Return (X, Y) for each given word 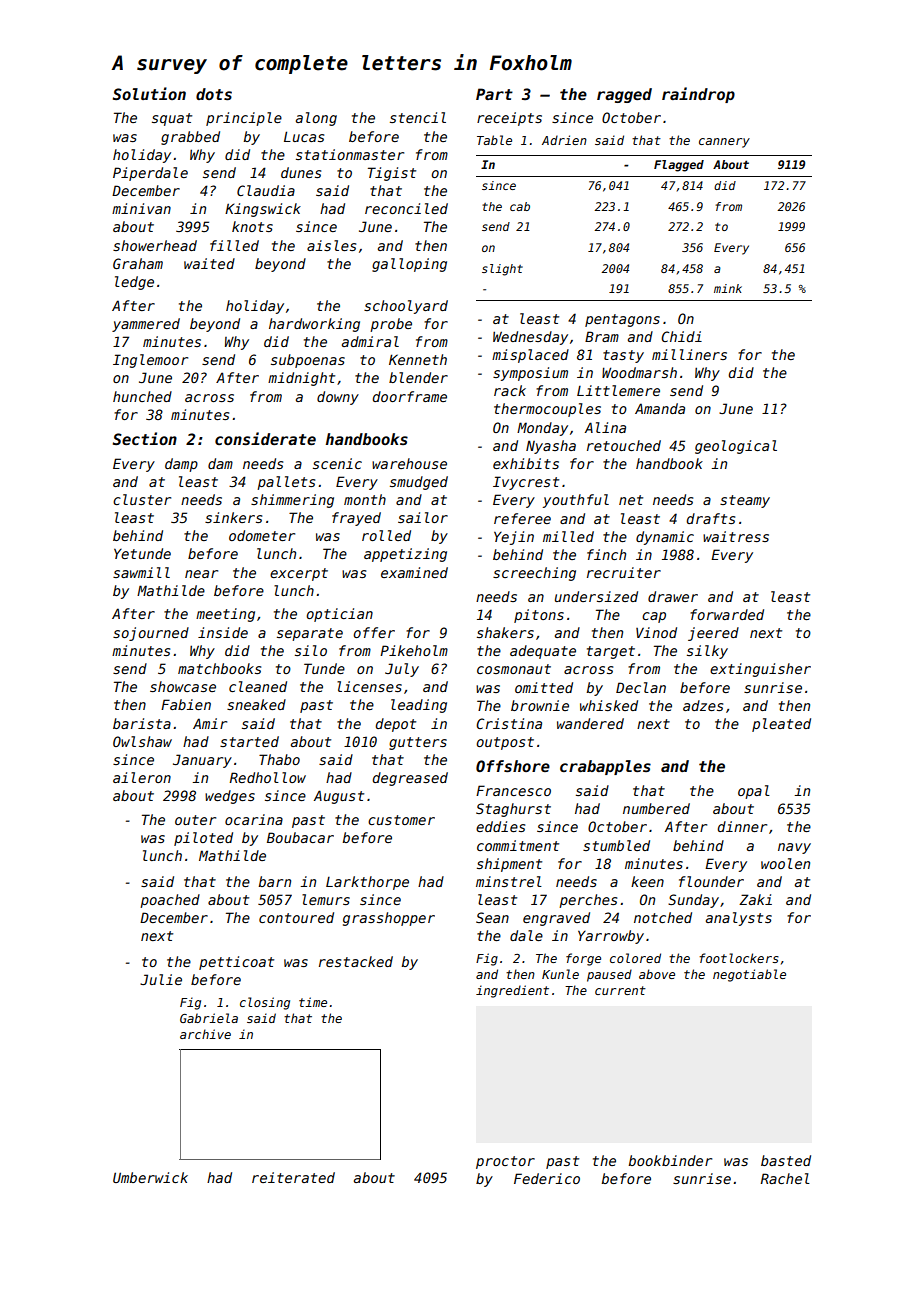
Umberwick (150, 1177)
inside (223, 632)
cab (520, 206)
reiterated (293, 1177)
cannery (724, 143)
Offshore (513, 766)
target (611, 652)
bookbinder (670, 1160)
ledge (134, 283)
